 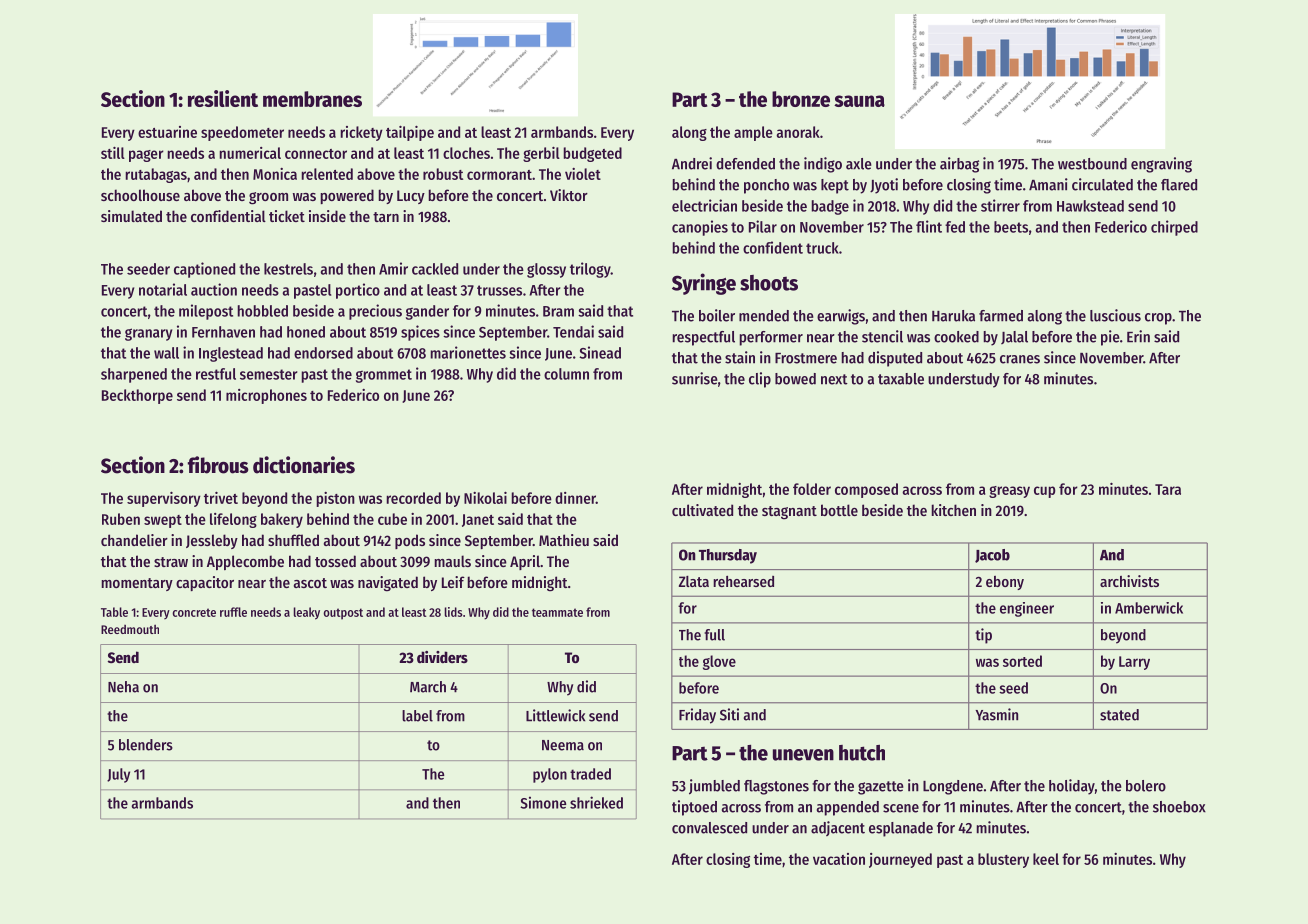 I want to click on dinner, so click(x=575, y=498).
